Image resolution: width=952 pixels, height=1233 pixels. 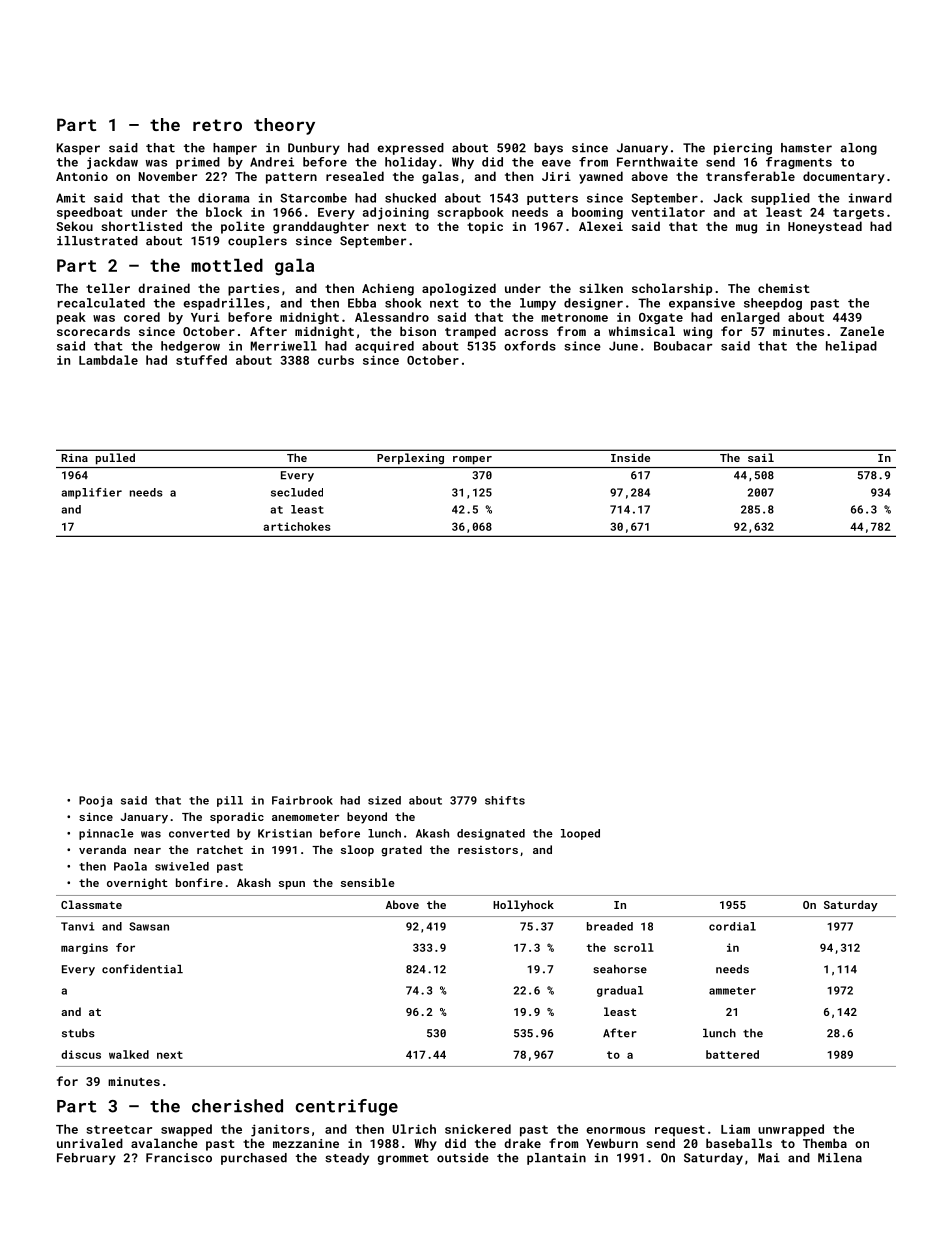 What do you see at coordinates (296, 526) in the screenshot?
I see `artichokes` at bounding box center [296, 526].
